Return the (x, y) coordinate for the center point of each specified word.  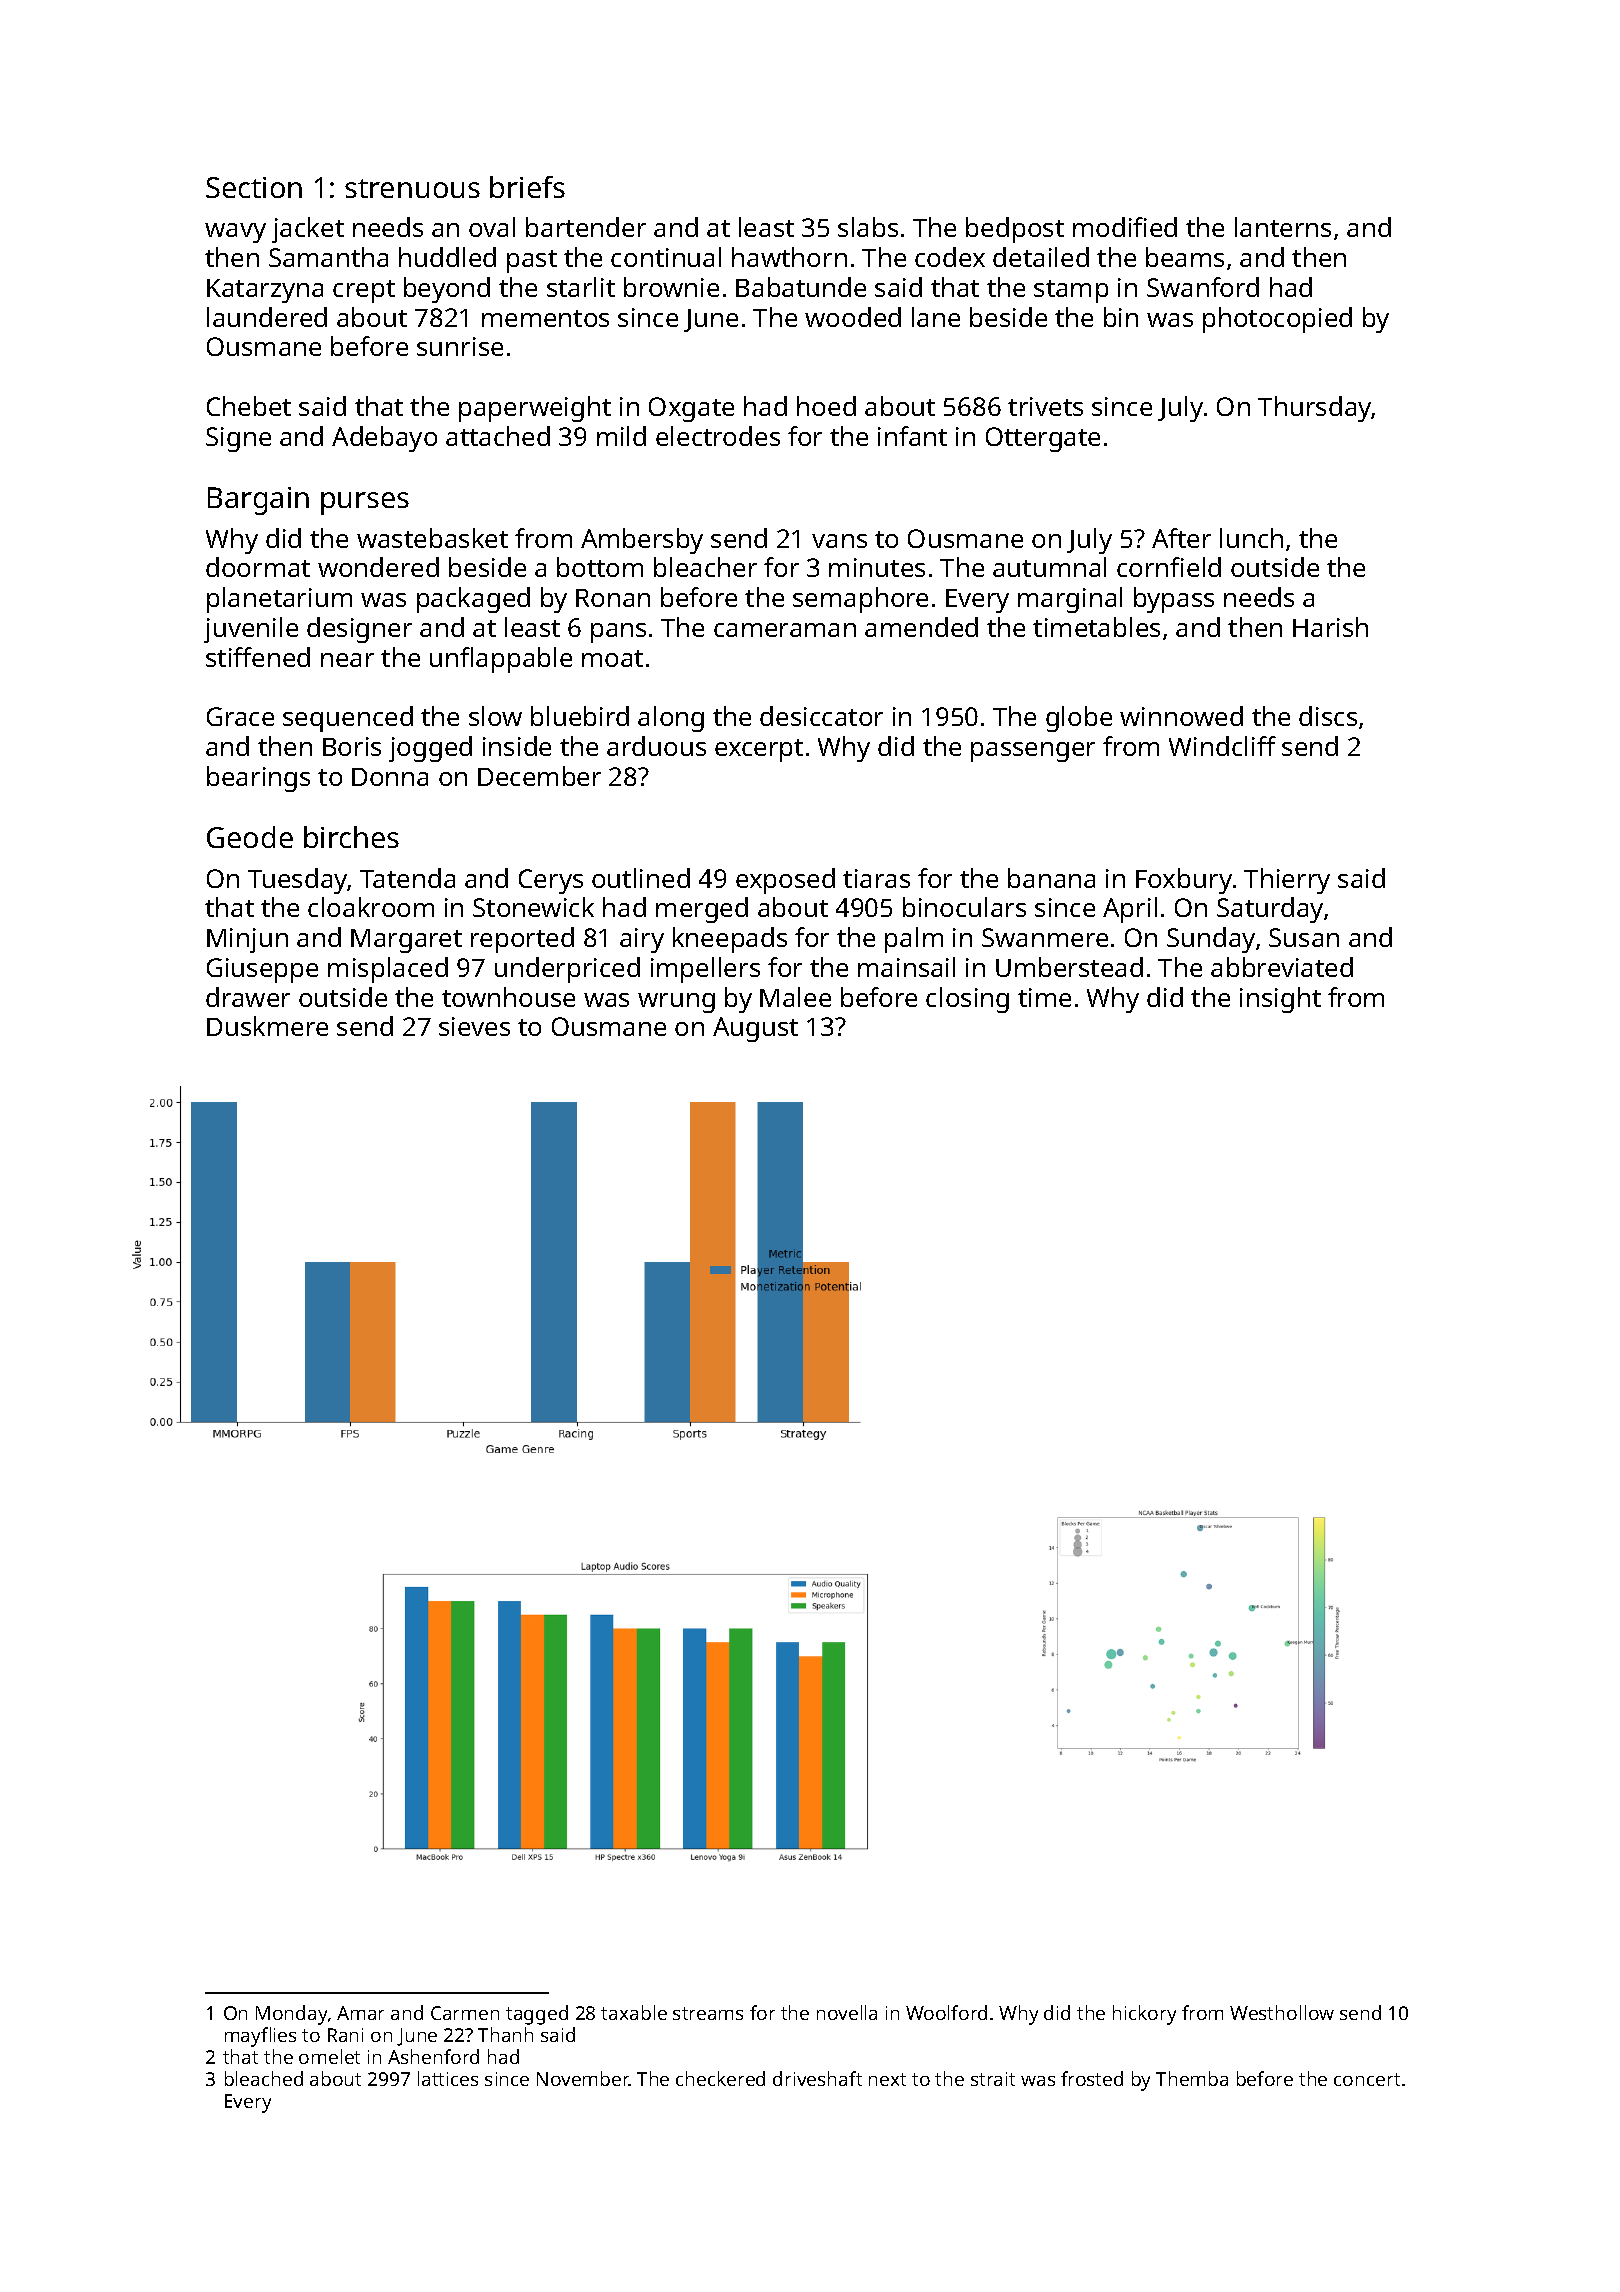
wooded (853, 317)
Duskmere (267, 1026)
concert (1367, 2079)
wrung (676, 1003)
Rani (345, 2035)
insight (1280, 1000)
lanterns (1283, 227)
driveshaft (817, 2078)
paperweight (535, 409)
